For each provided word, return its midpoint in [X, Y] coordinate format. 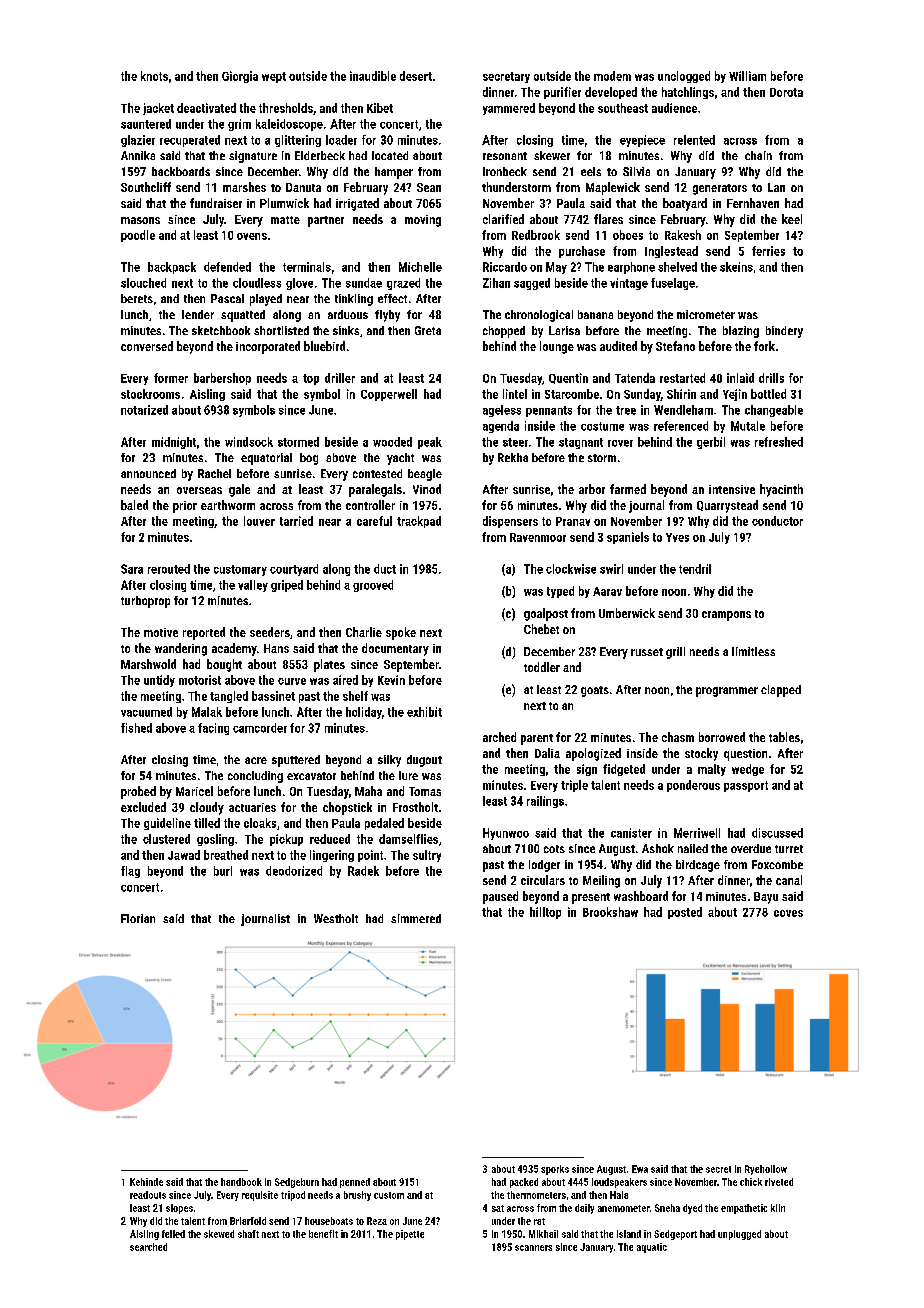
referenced [681, 426]
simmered [416, 918]
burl [223, 871]
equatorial [266, 459]
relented [694, 140]
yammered [509, 109]
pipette [410, 1235]
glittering [298, 141]
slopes [179, 1209]
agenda [501, 427]
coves [788, 913]
